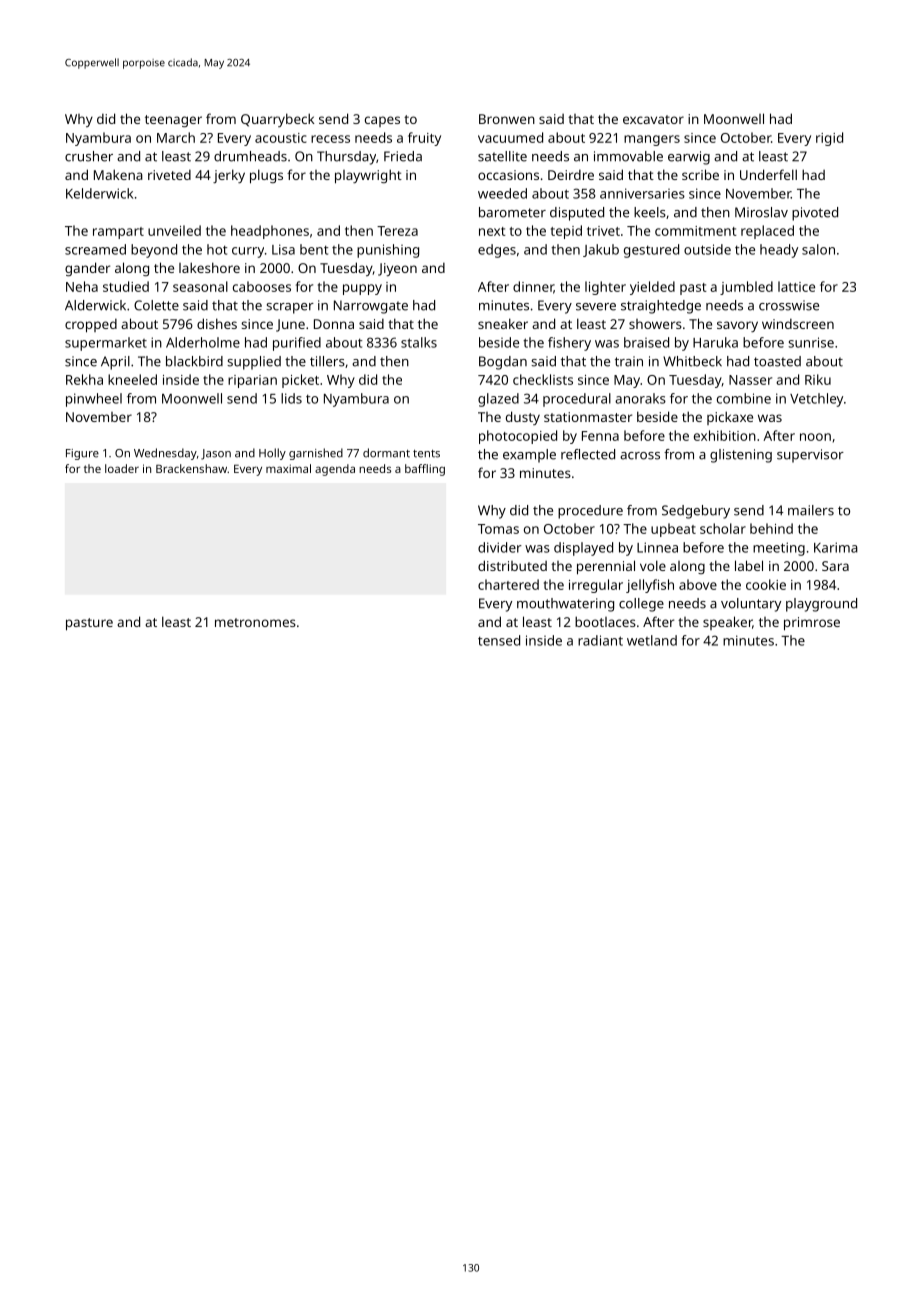 This screenshot has width=924, height=1308. What do you see at coordinates (533, 287) in the screenshot?
I see `dinner` at bounding box center [533, 287].
